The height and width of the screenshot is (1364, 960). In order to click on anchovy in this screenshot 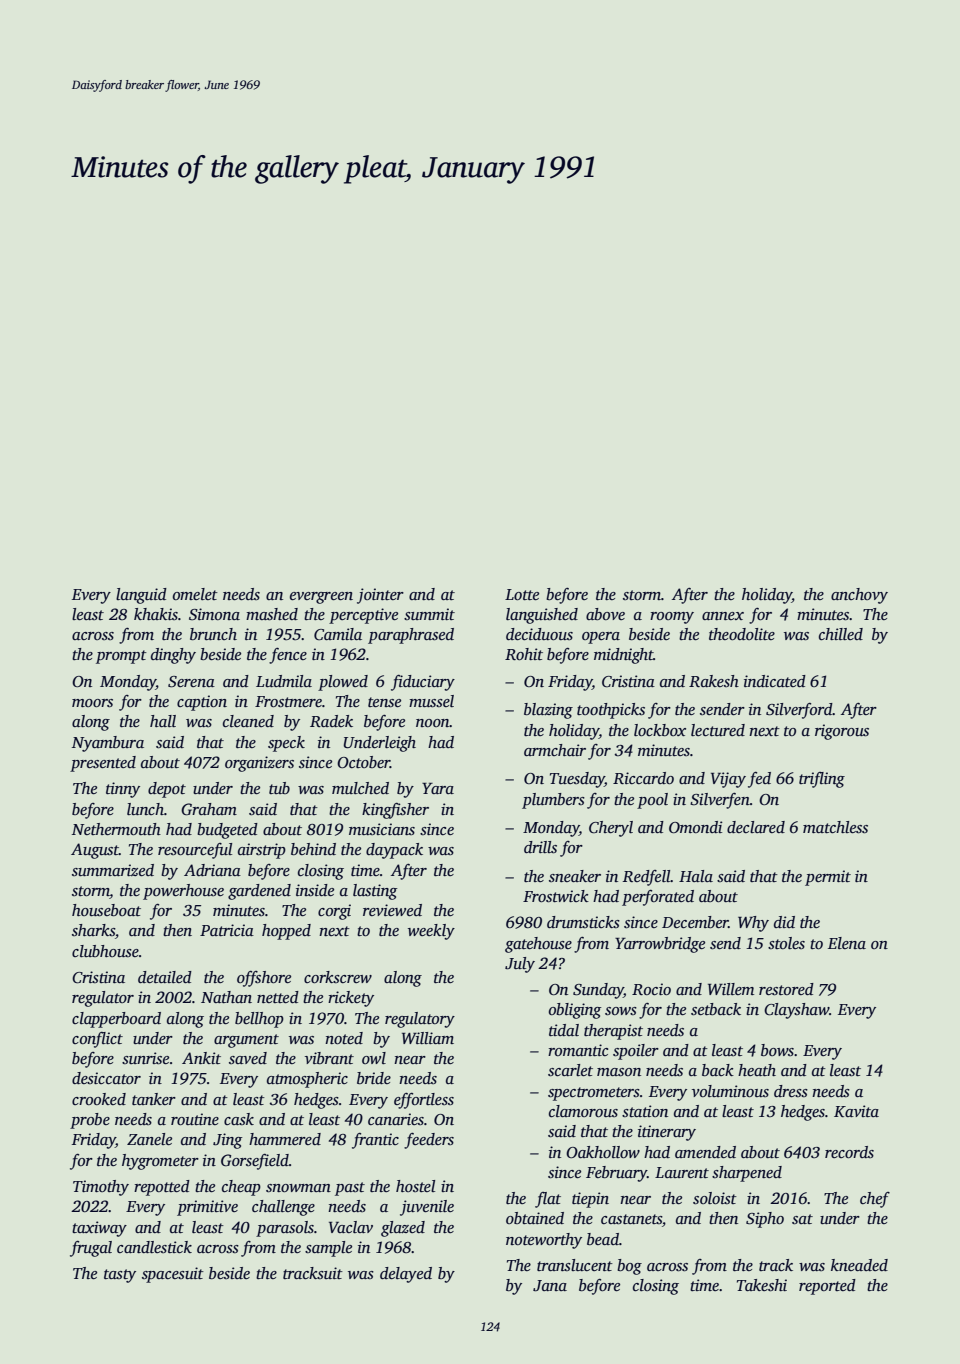, I will do `click(859, 596)`.
